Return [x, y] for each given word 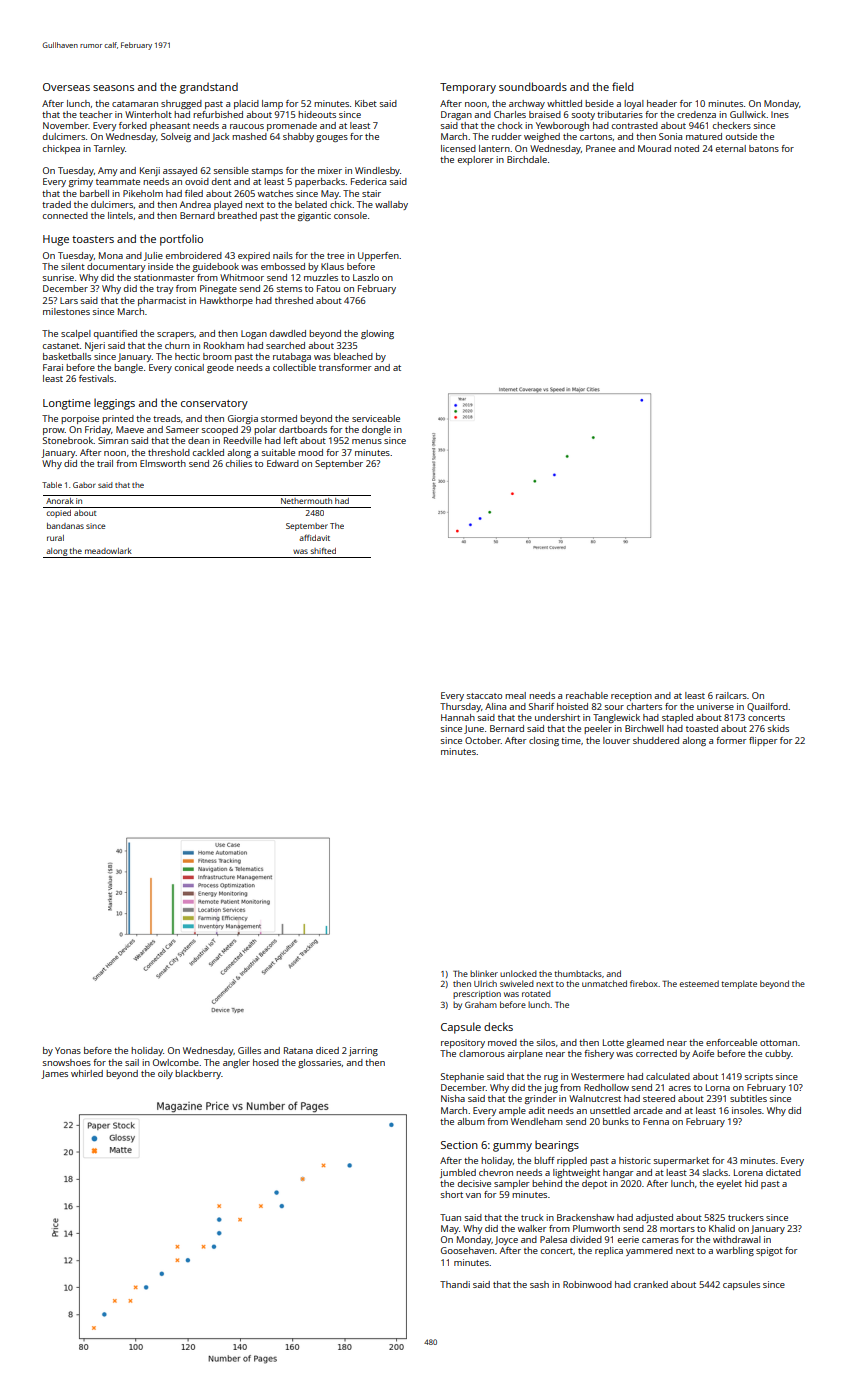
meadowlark [108, 551]
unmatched [604, 983]
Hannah [458, 717]
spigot [769, 1251]
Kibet [366, 103]
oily [165, 1074]
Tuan [450, 1217]
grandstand [209, 88]
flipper [763, 741]
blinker [484, 973]
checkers [732, 125]
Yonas [68, 1050]
